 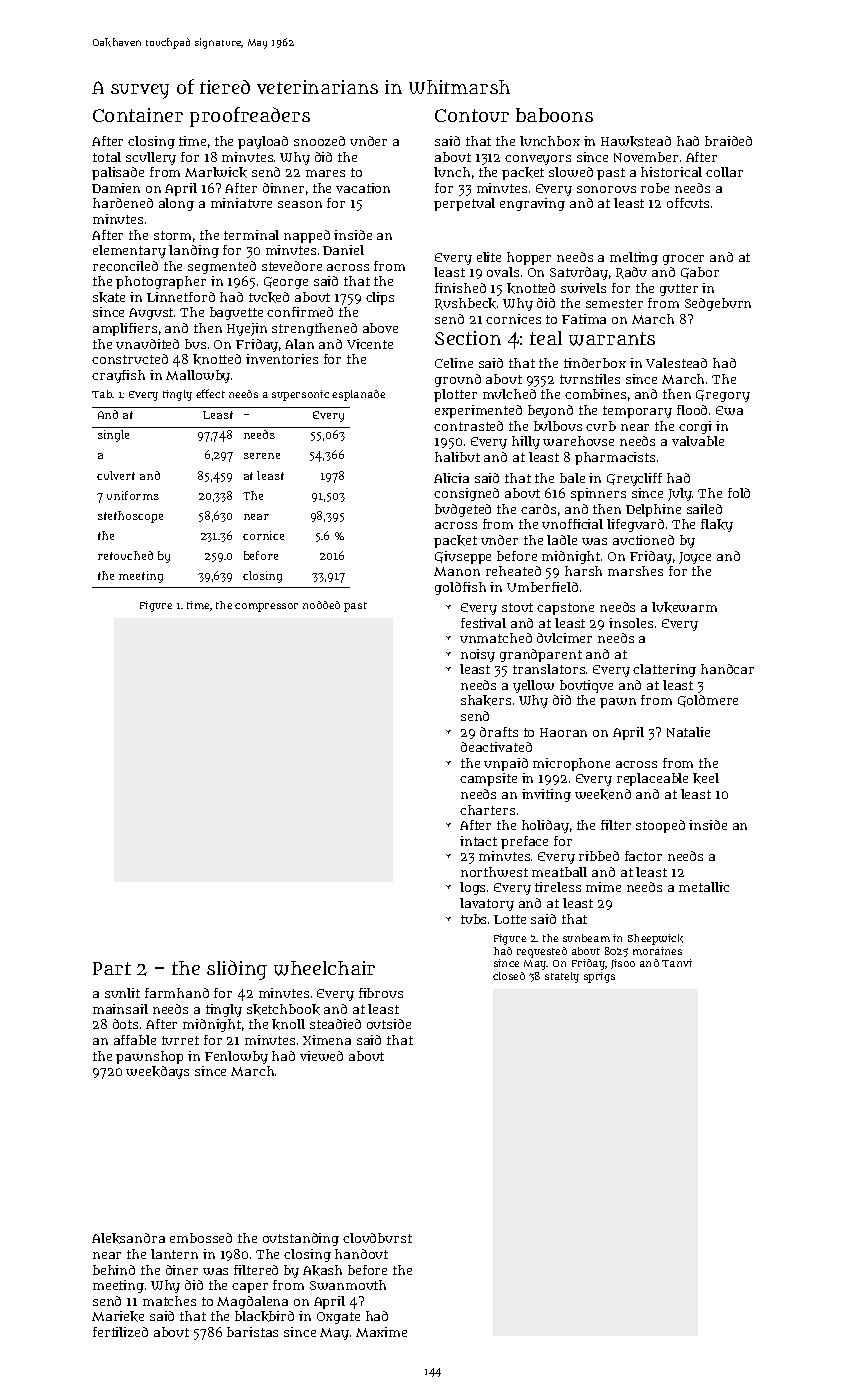 I want to click on embossed, so click(x=201, y=1238).
